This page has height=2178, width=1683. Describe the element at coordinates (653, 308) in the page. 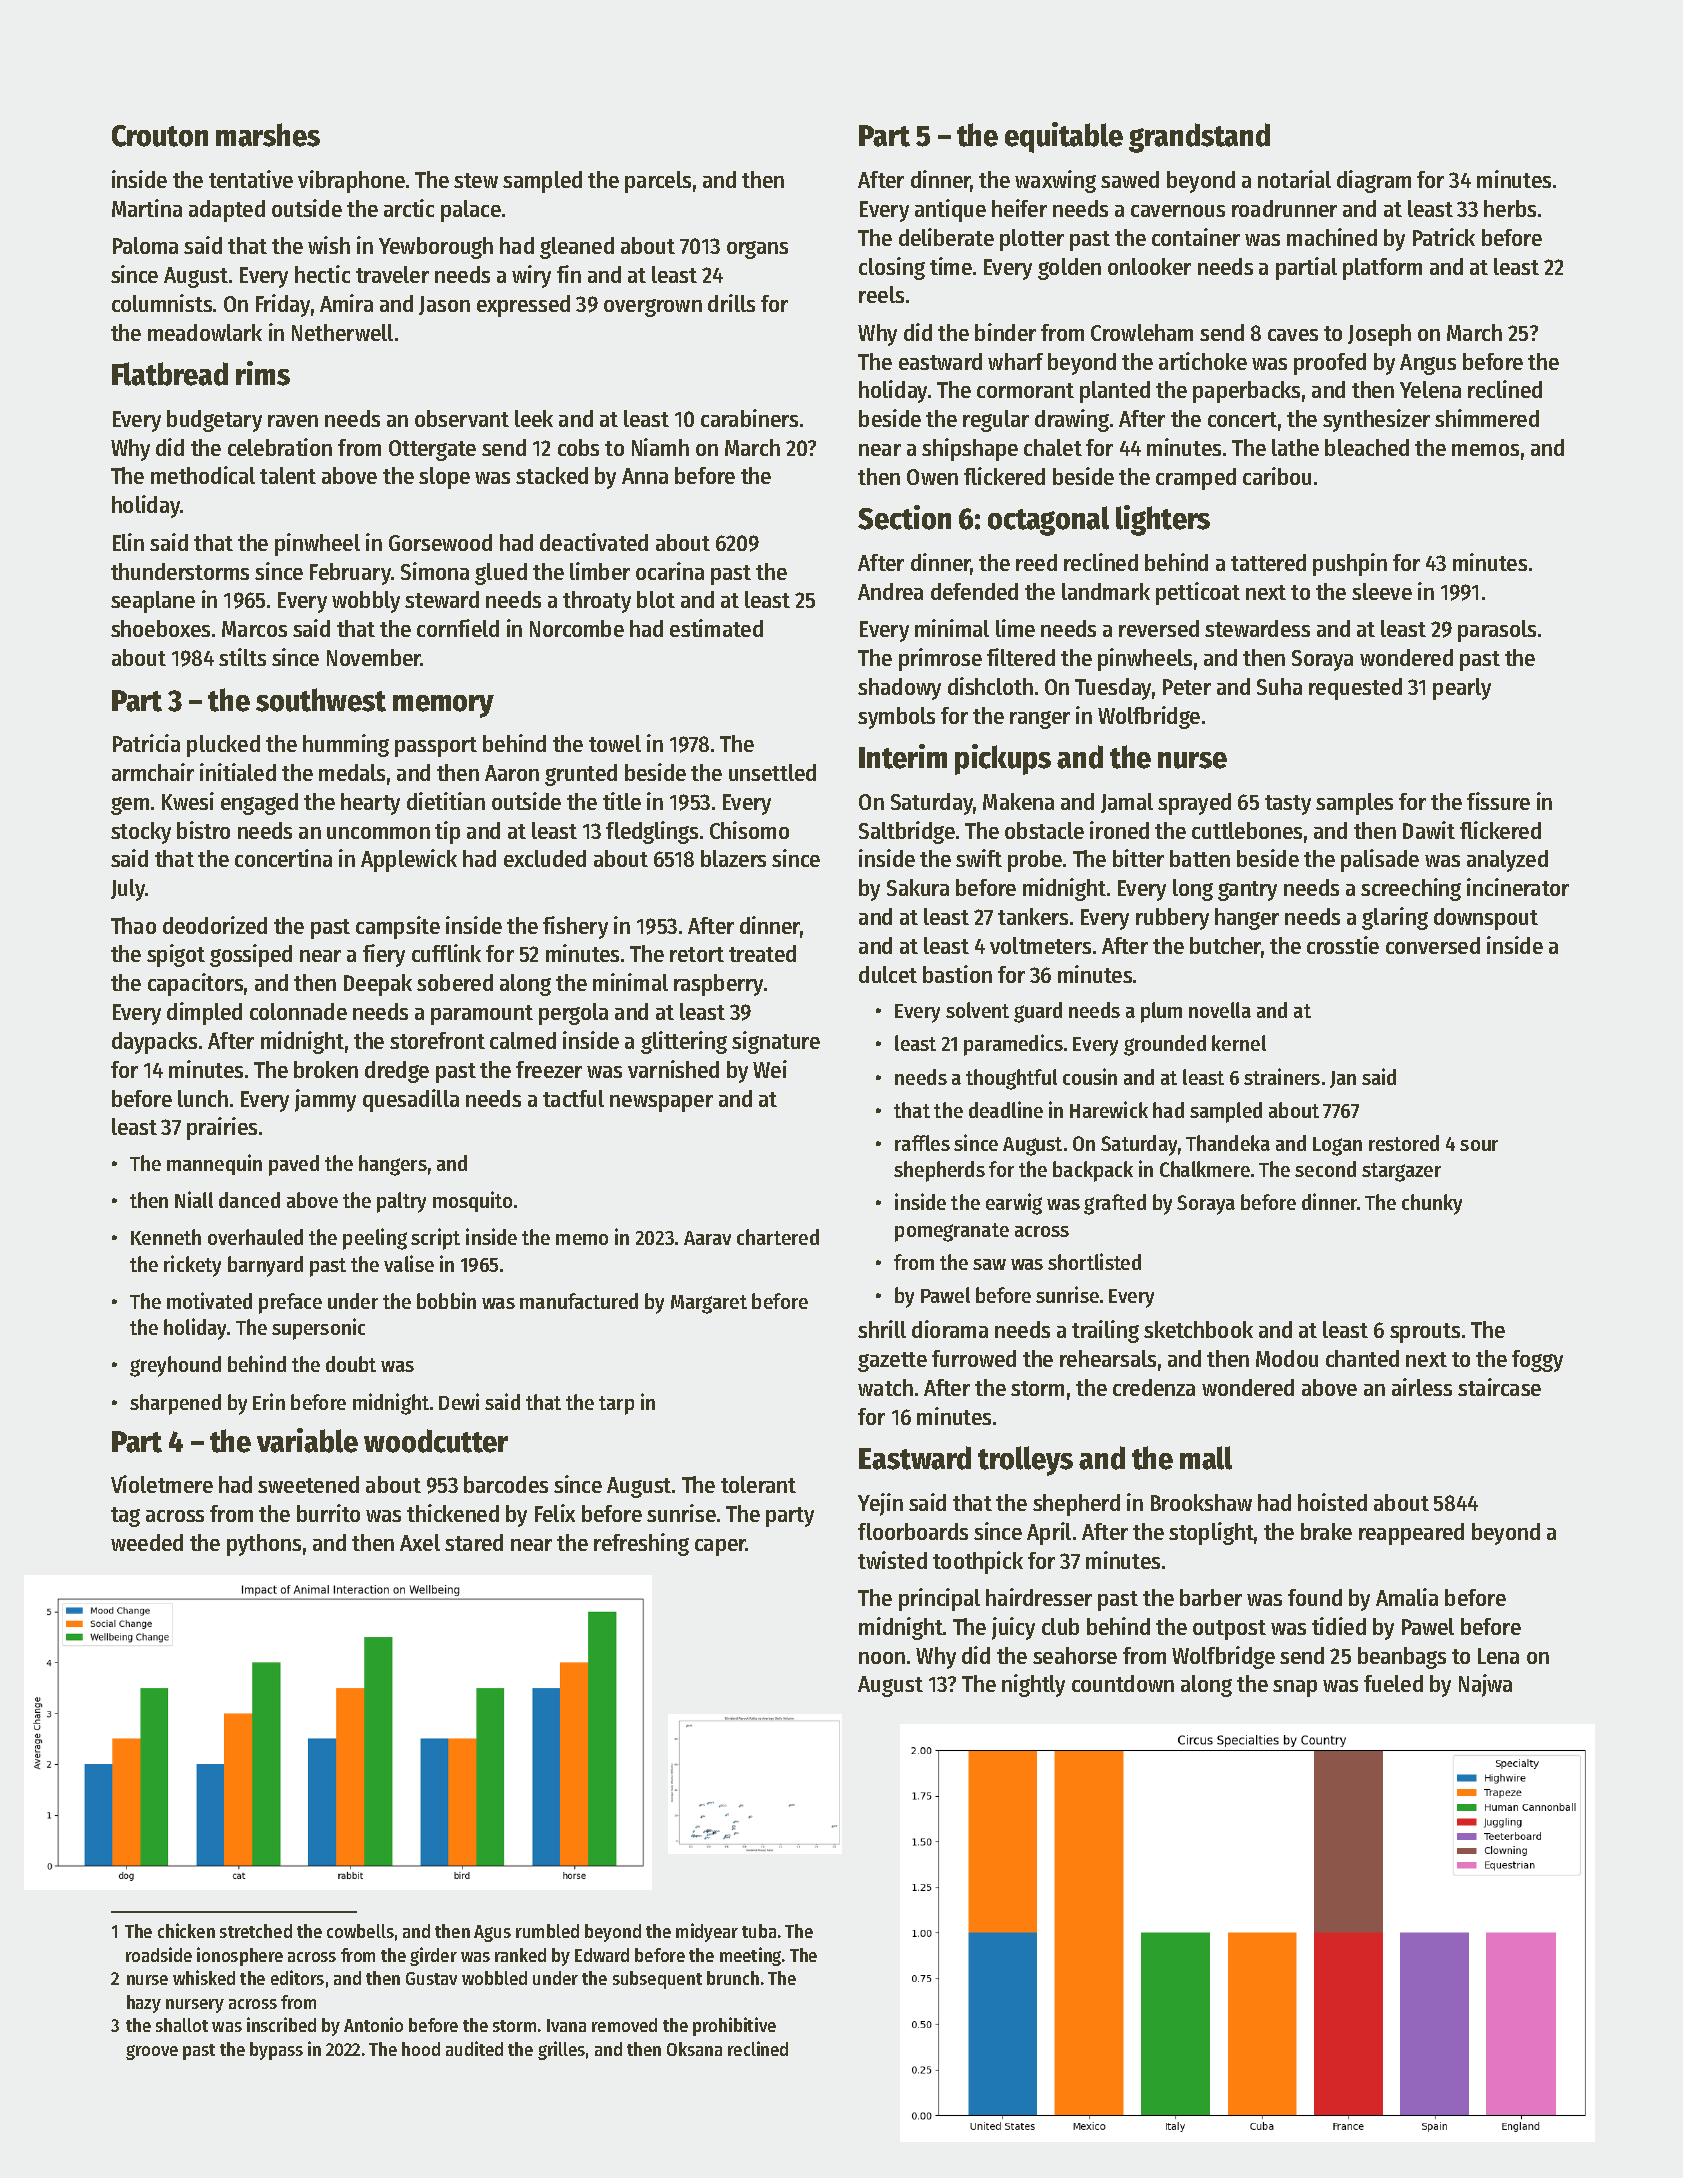

I see `overgrown` at that location.
